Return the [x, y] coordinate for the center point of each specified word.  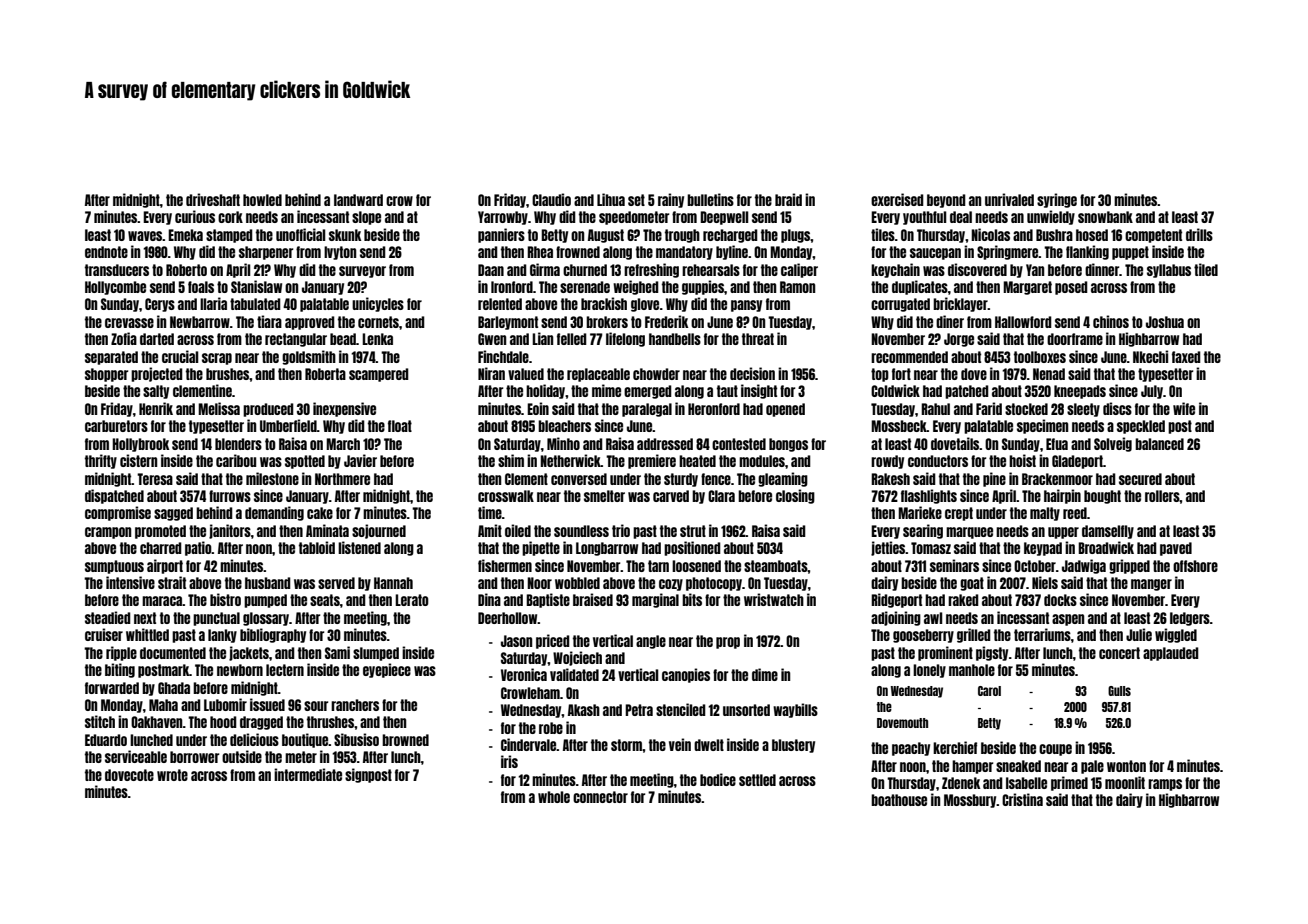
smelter [604, 496]
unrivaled [1009, 199]
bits [692, 599]
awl [933, 618]
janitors [230, 531]
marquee [969, 533]
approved [310, 323]
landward [358, 200]
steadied [108, 617]
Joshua [1165, 322]
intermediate [308, 774]
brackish [604, 303]
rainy [671, 200]
